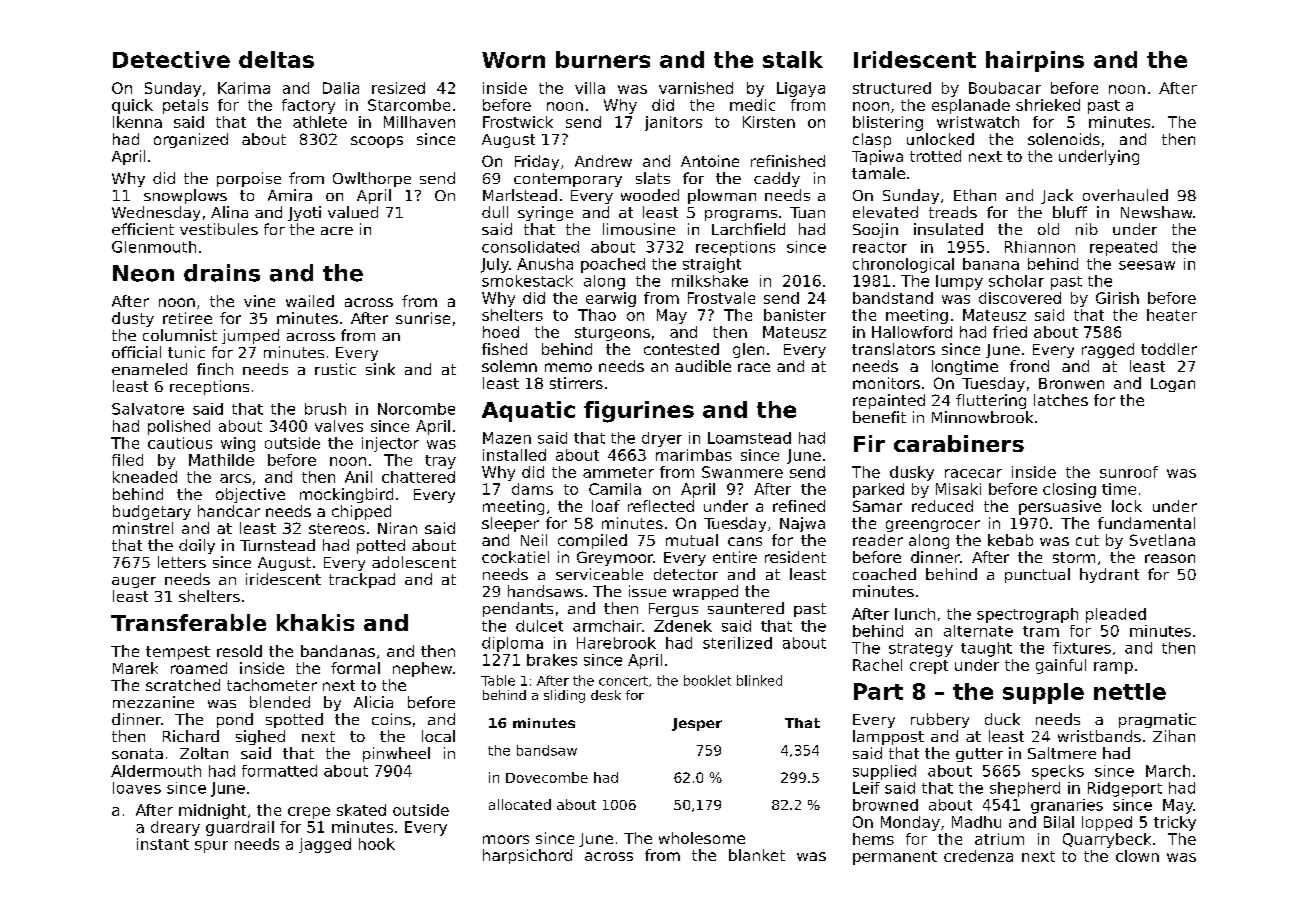 This screenshot has width=1308, height=924. I want to click on banister, so click(795, 315).
